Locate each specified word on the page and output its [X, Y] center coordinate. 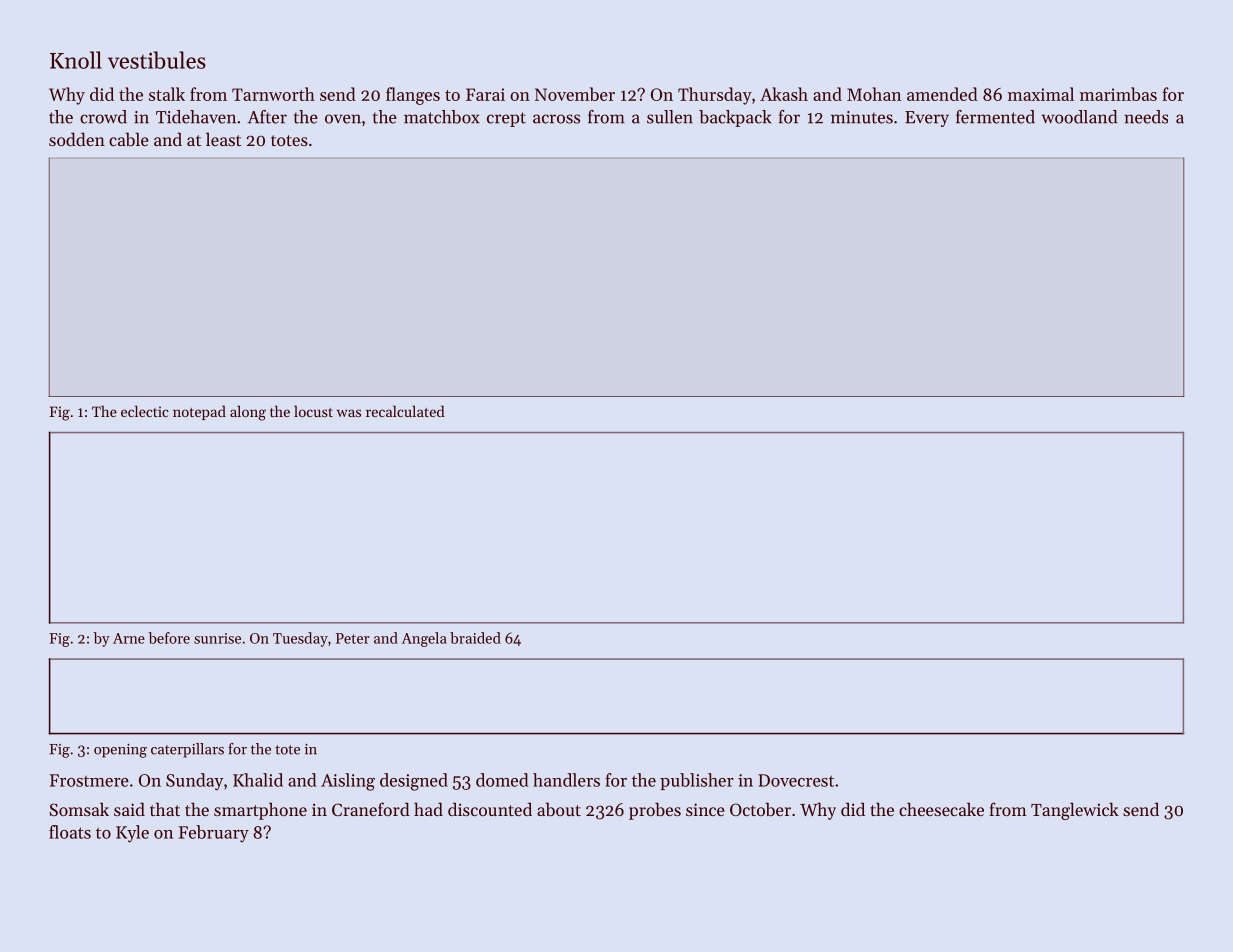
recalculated [405, 411]
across [556, 119]
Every [927, 119]
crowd [103, 117]
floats [70, 832]
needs [1146, 117]
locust [313, 411]
